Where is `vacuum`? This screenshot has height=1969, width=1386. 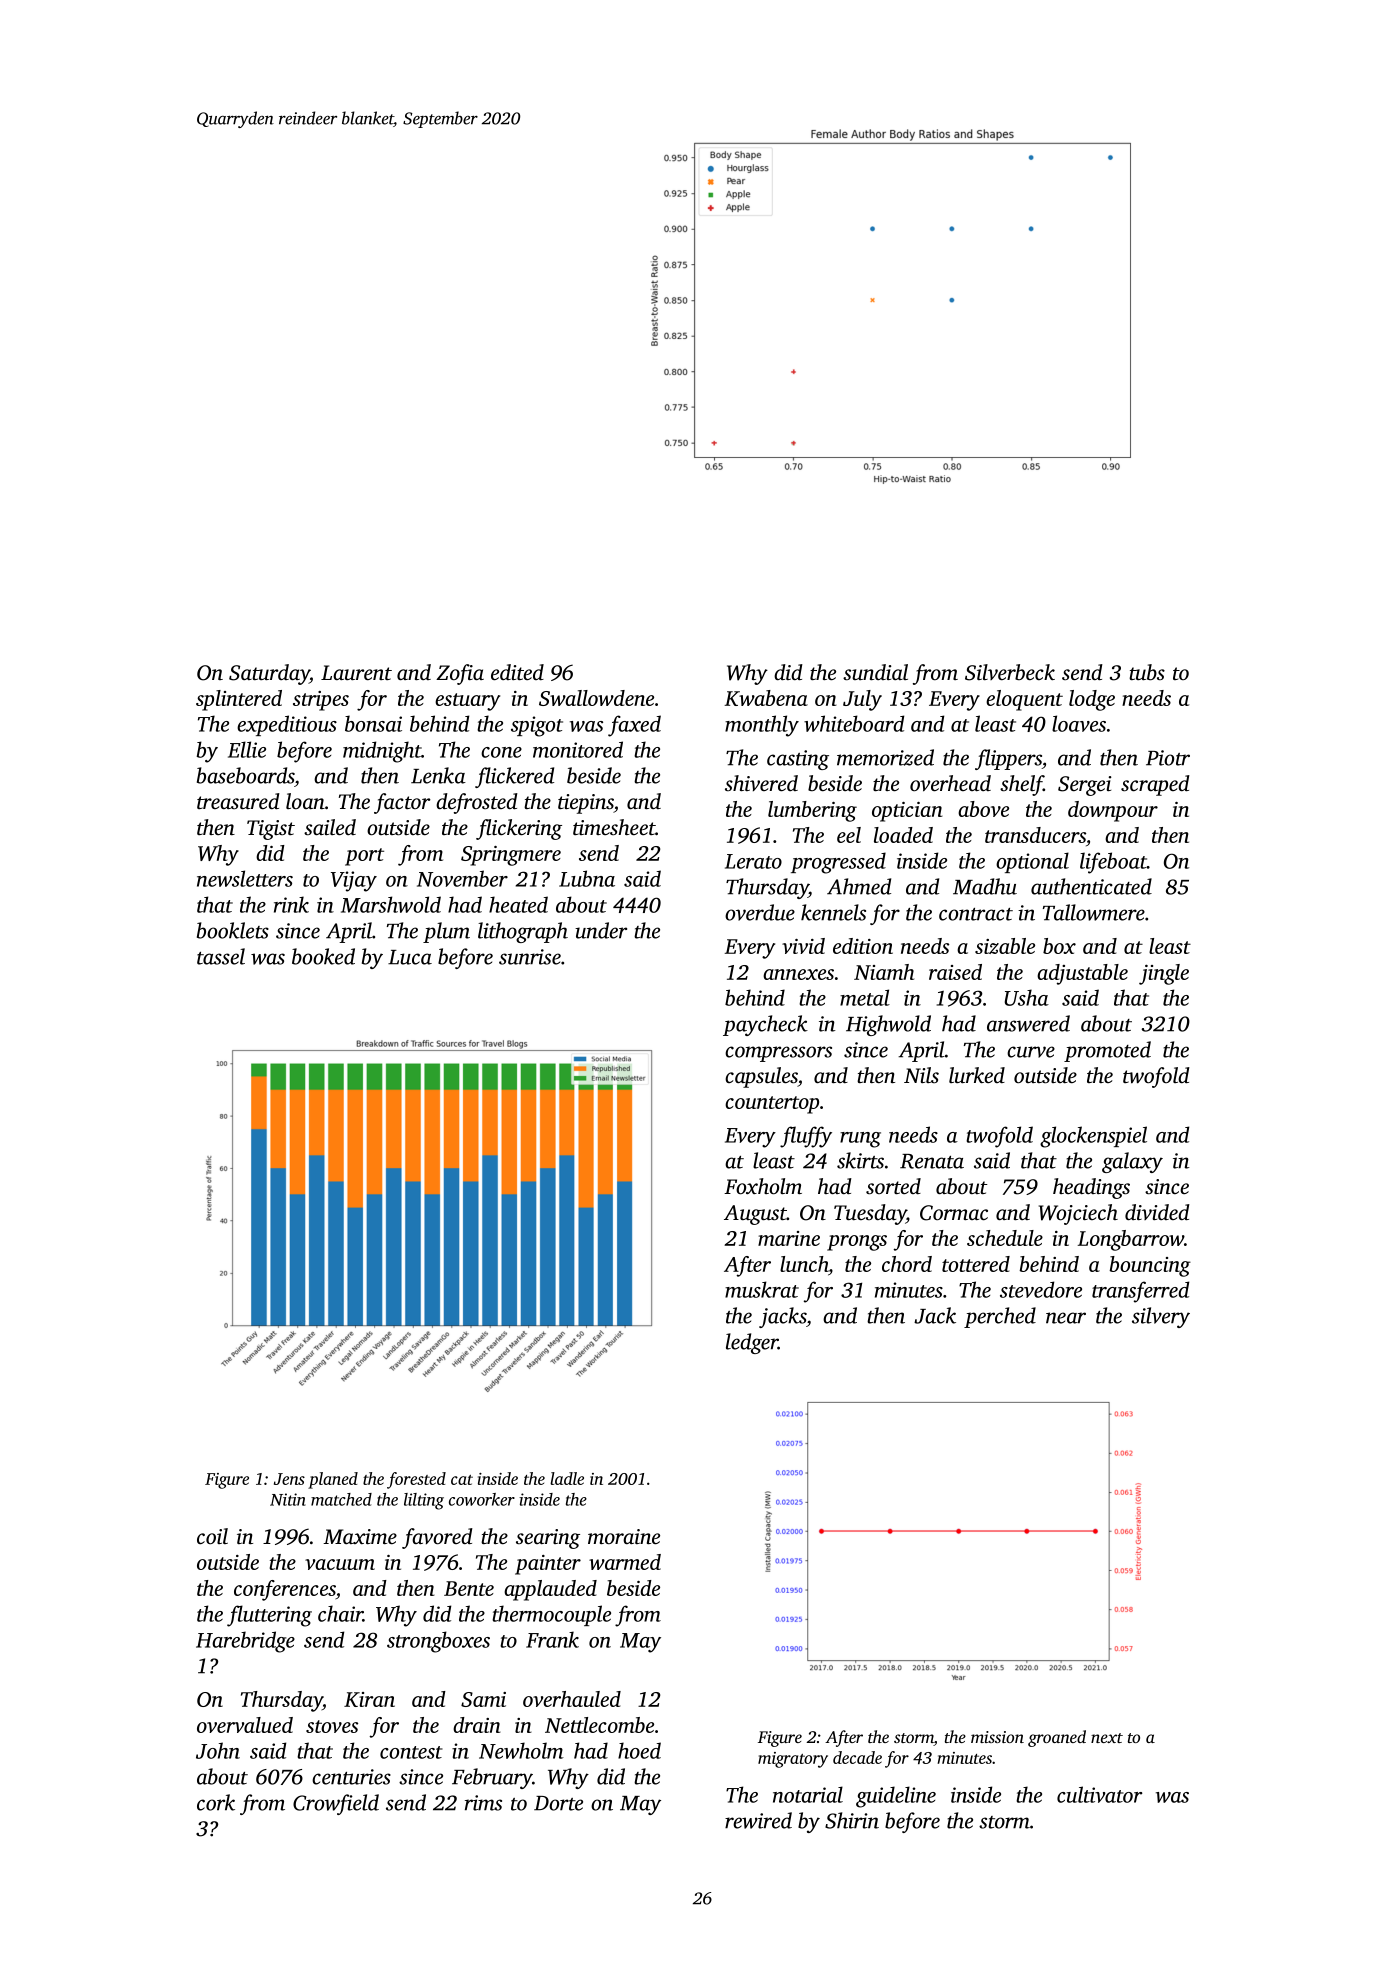
vacuum is located at coordinates (340, 1564).
